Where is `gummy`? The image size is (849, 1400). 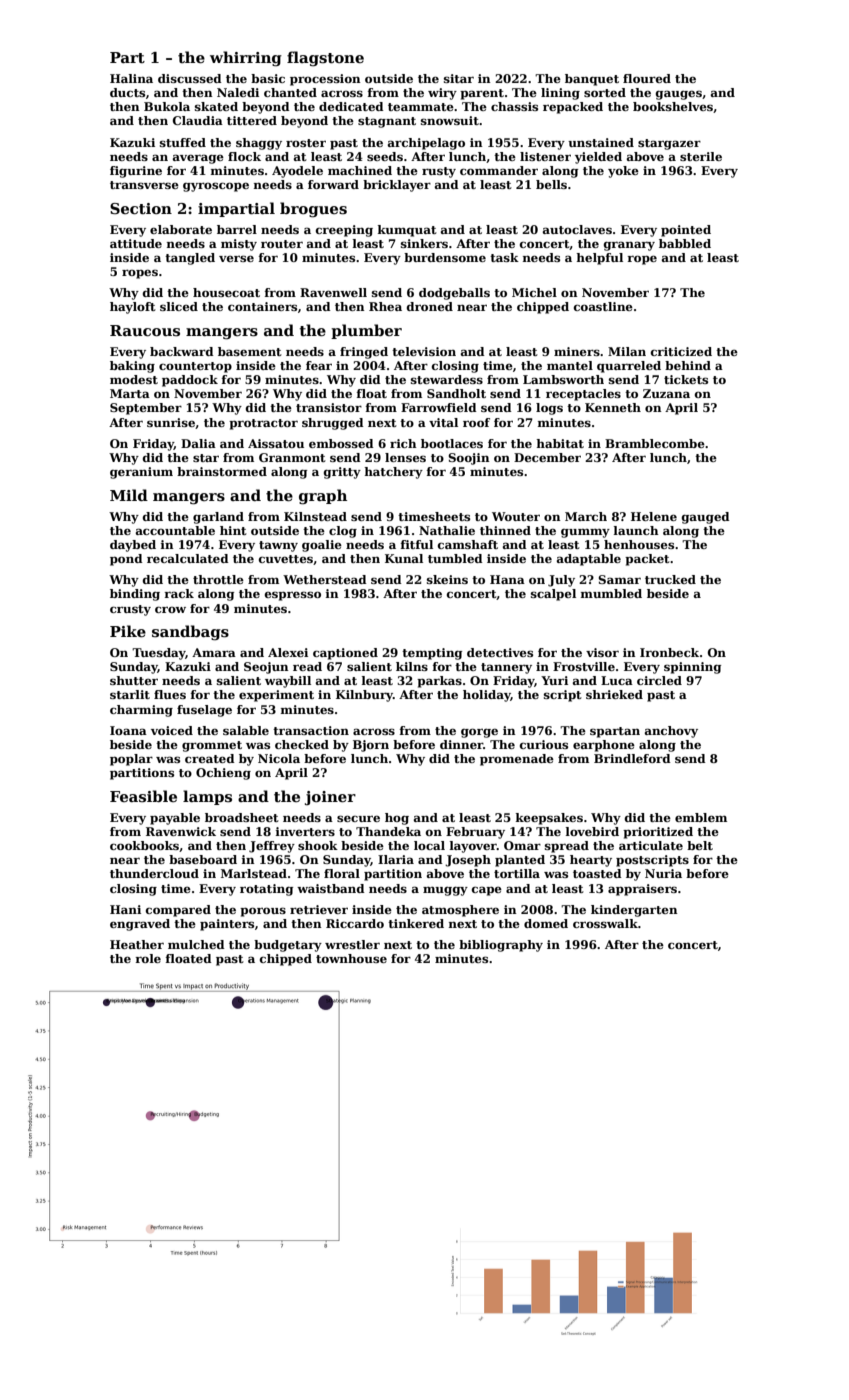 gummy is located at coordinates (585, 533).
